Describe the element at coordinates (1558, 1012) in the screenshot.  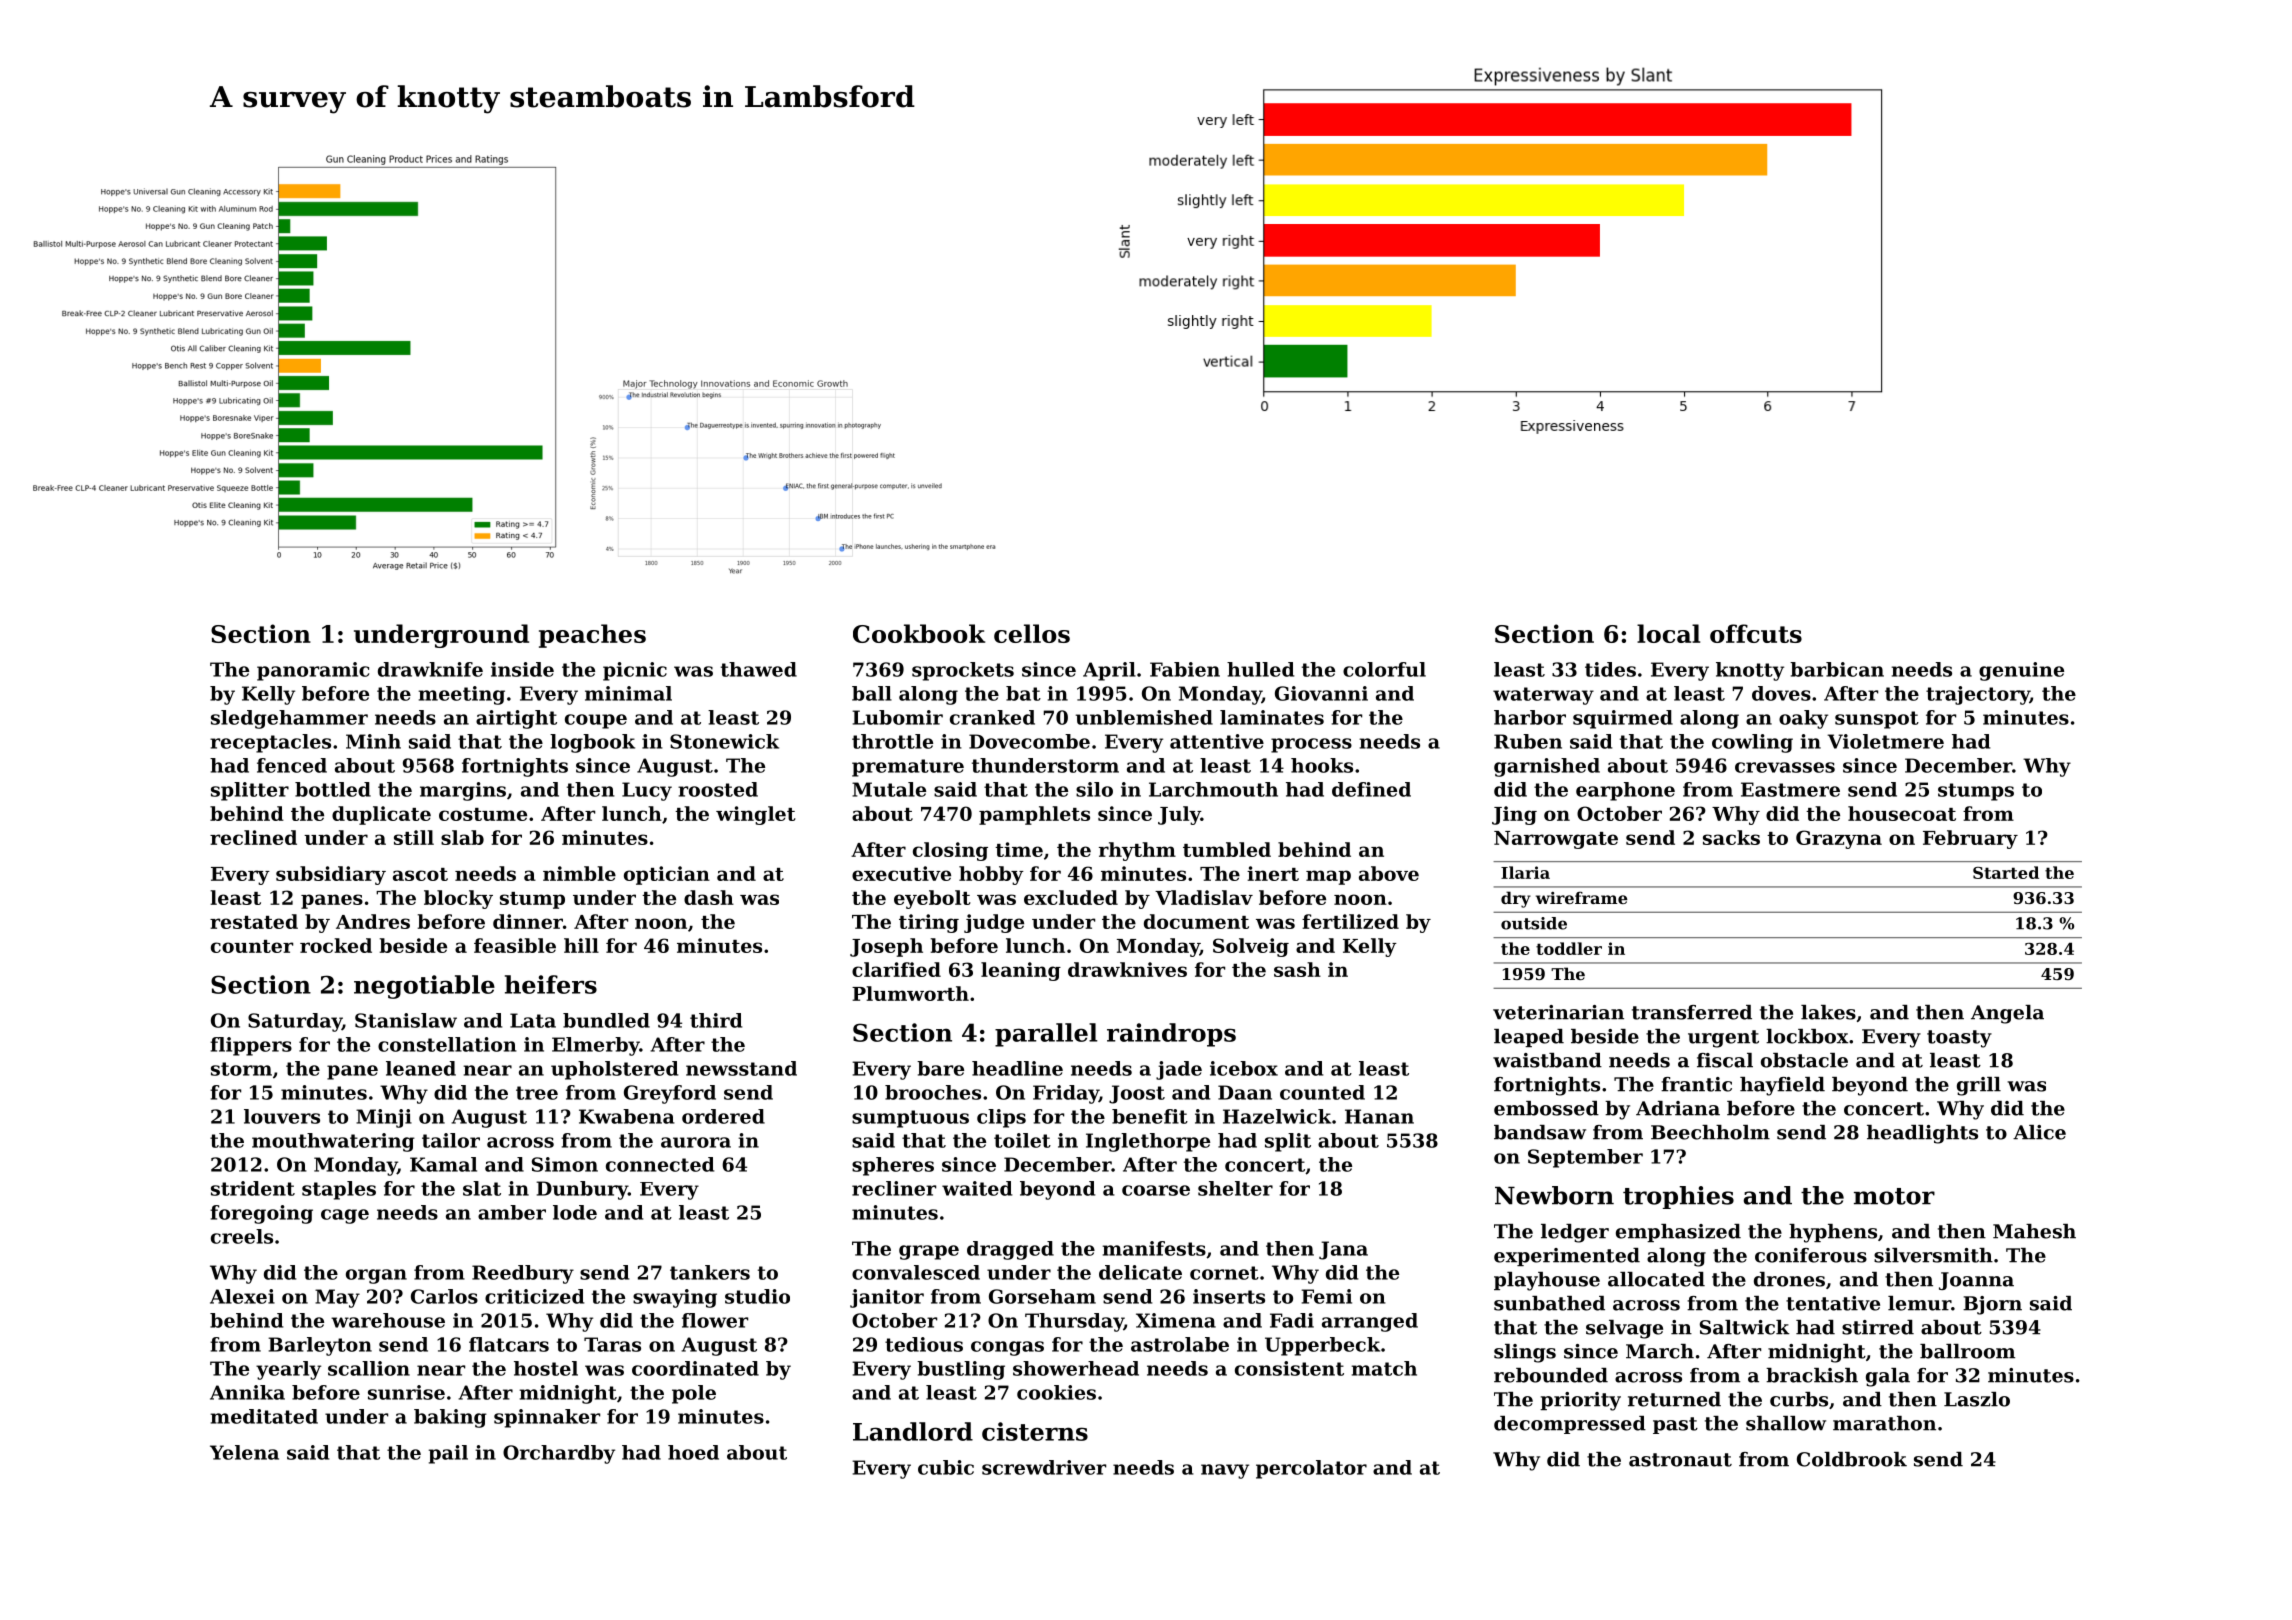
I see `veterinarian` at that location.
